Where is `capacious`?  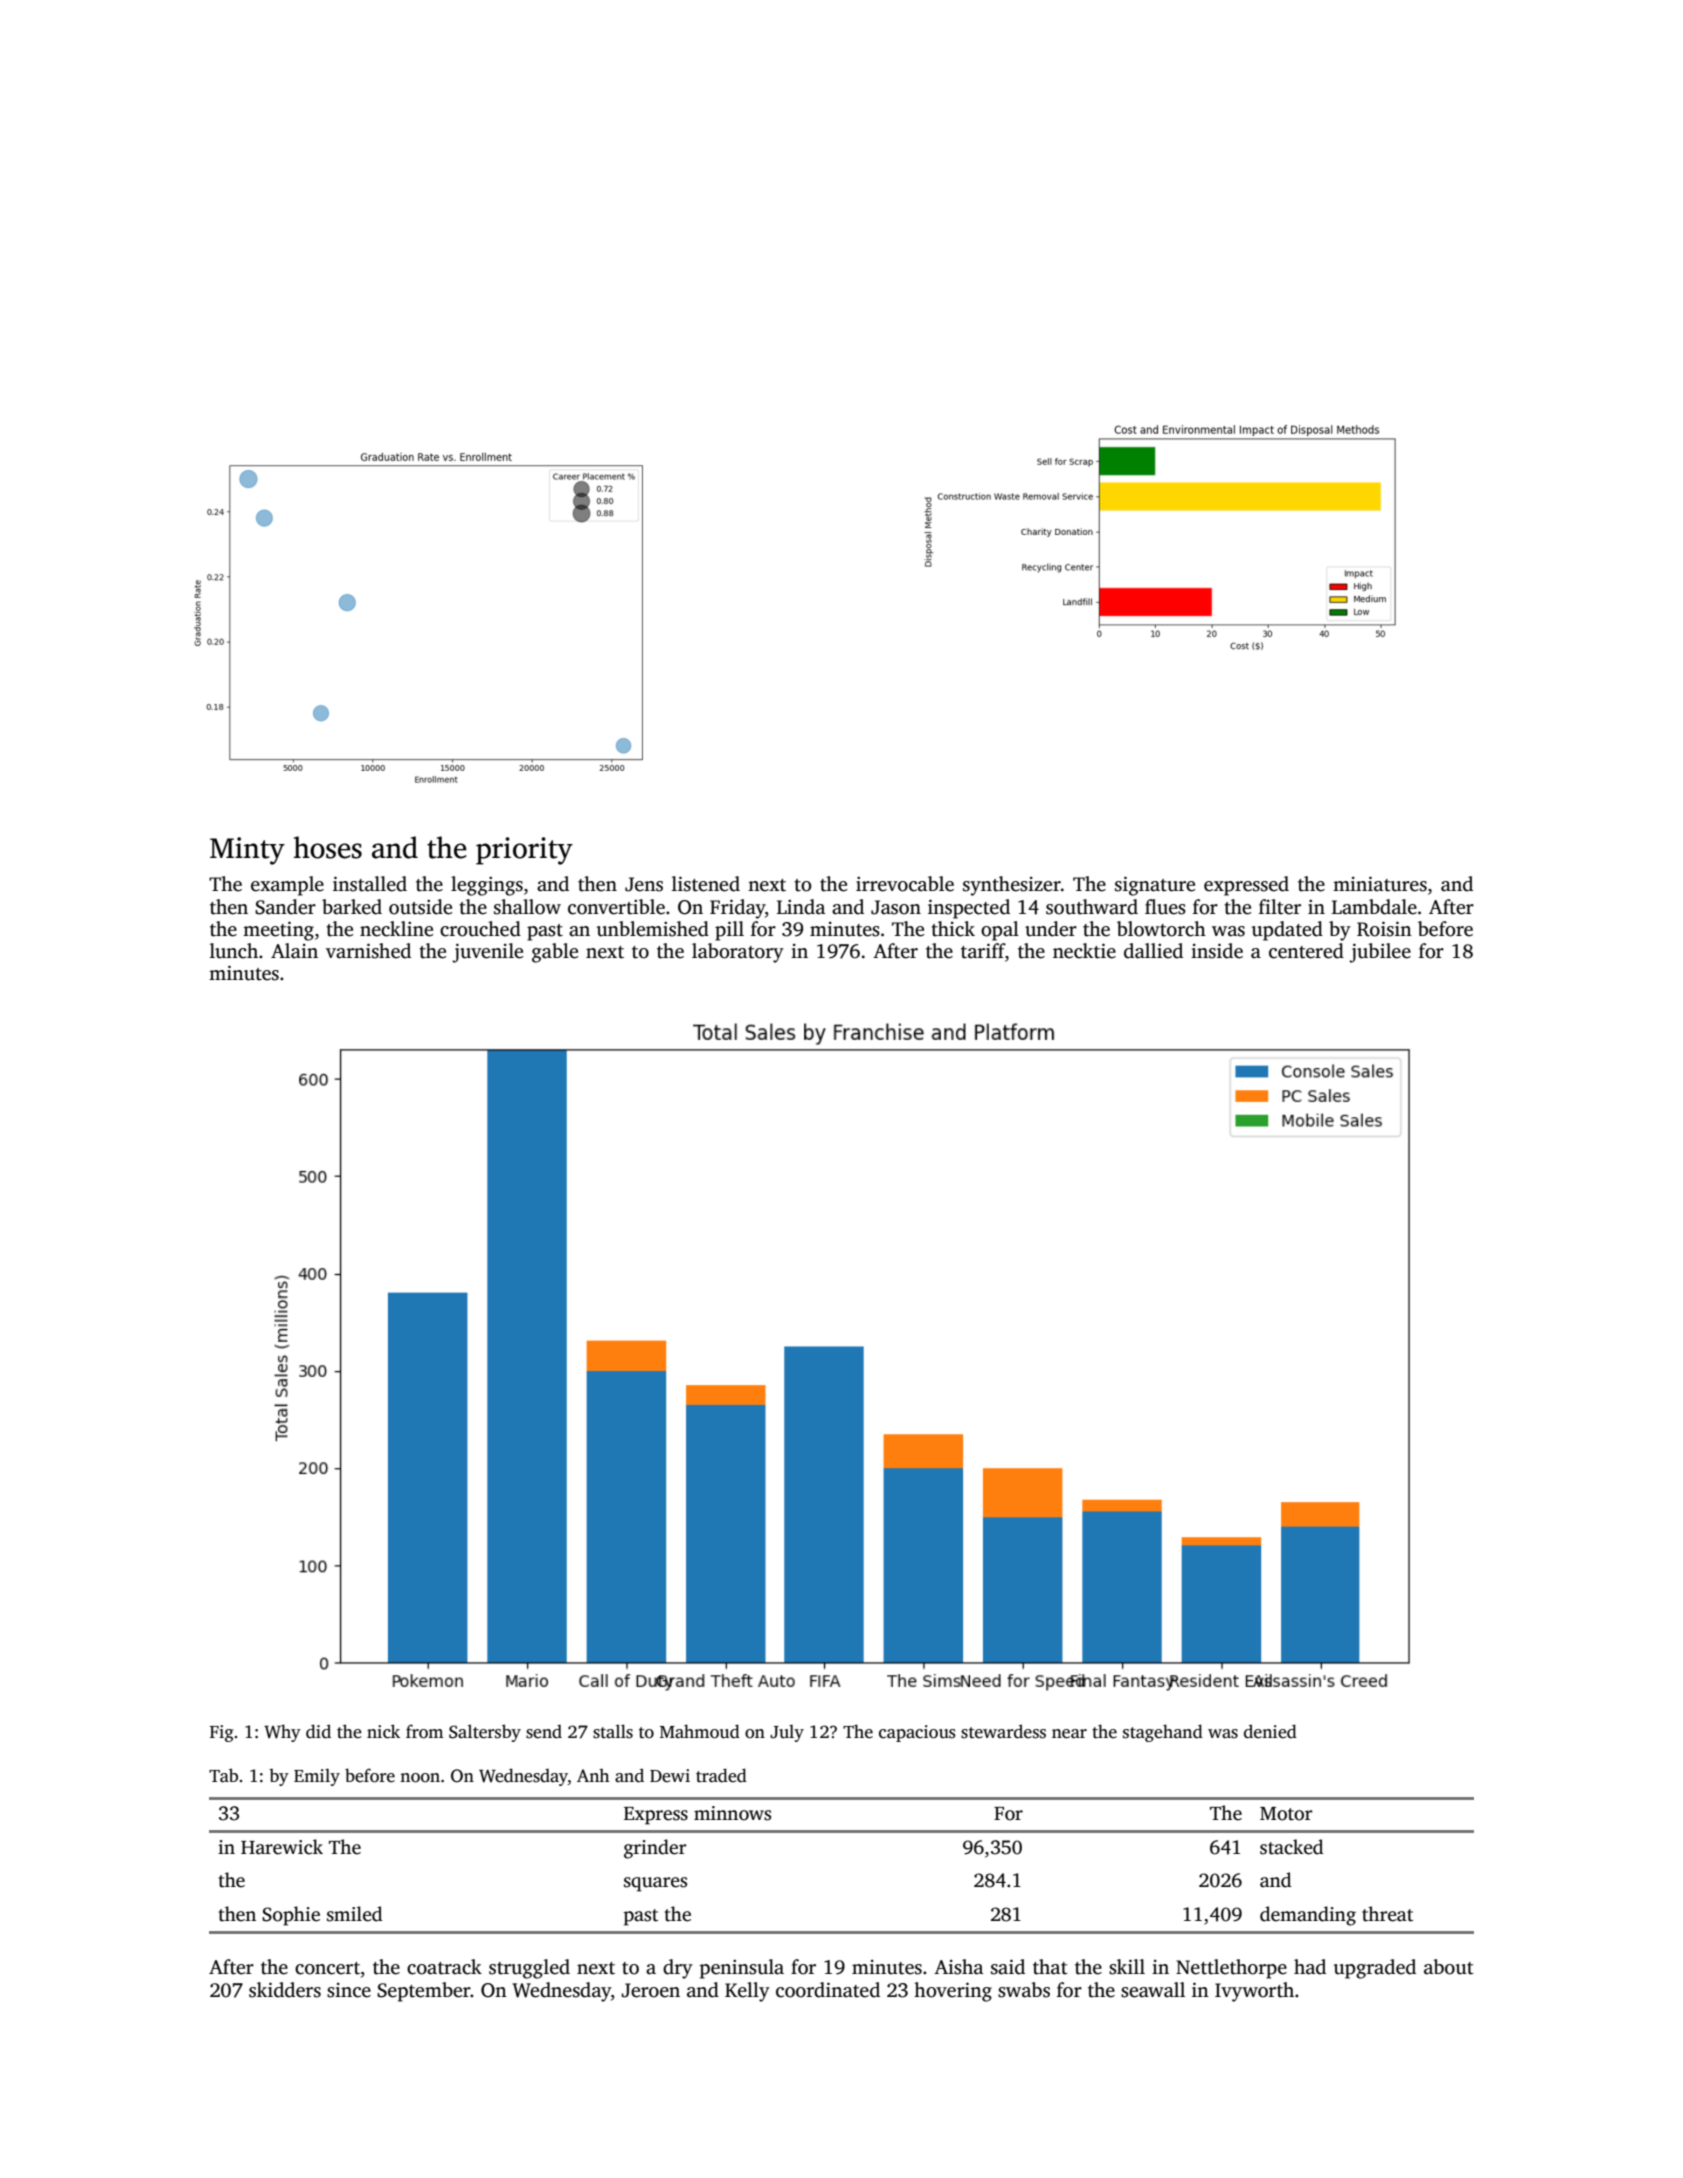
capacious is located at coordinates (917, 1733).
